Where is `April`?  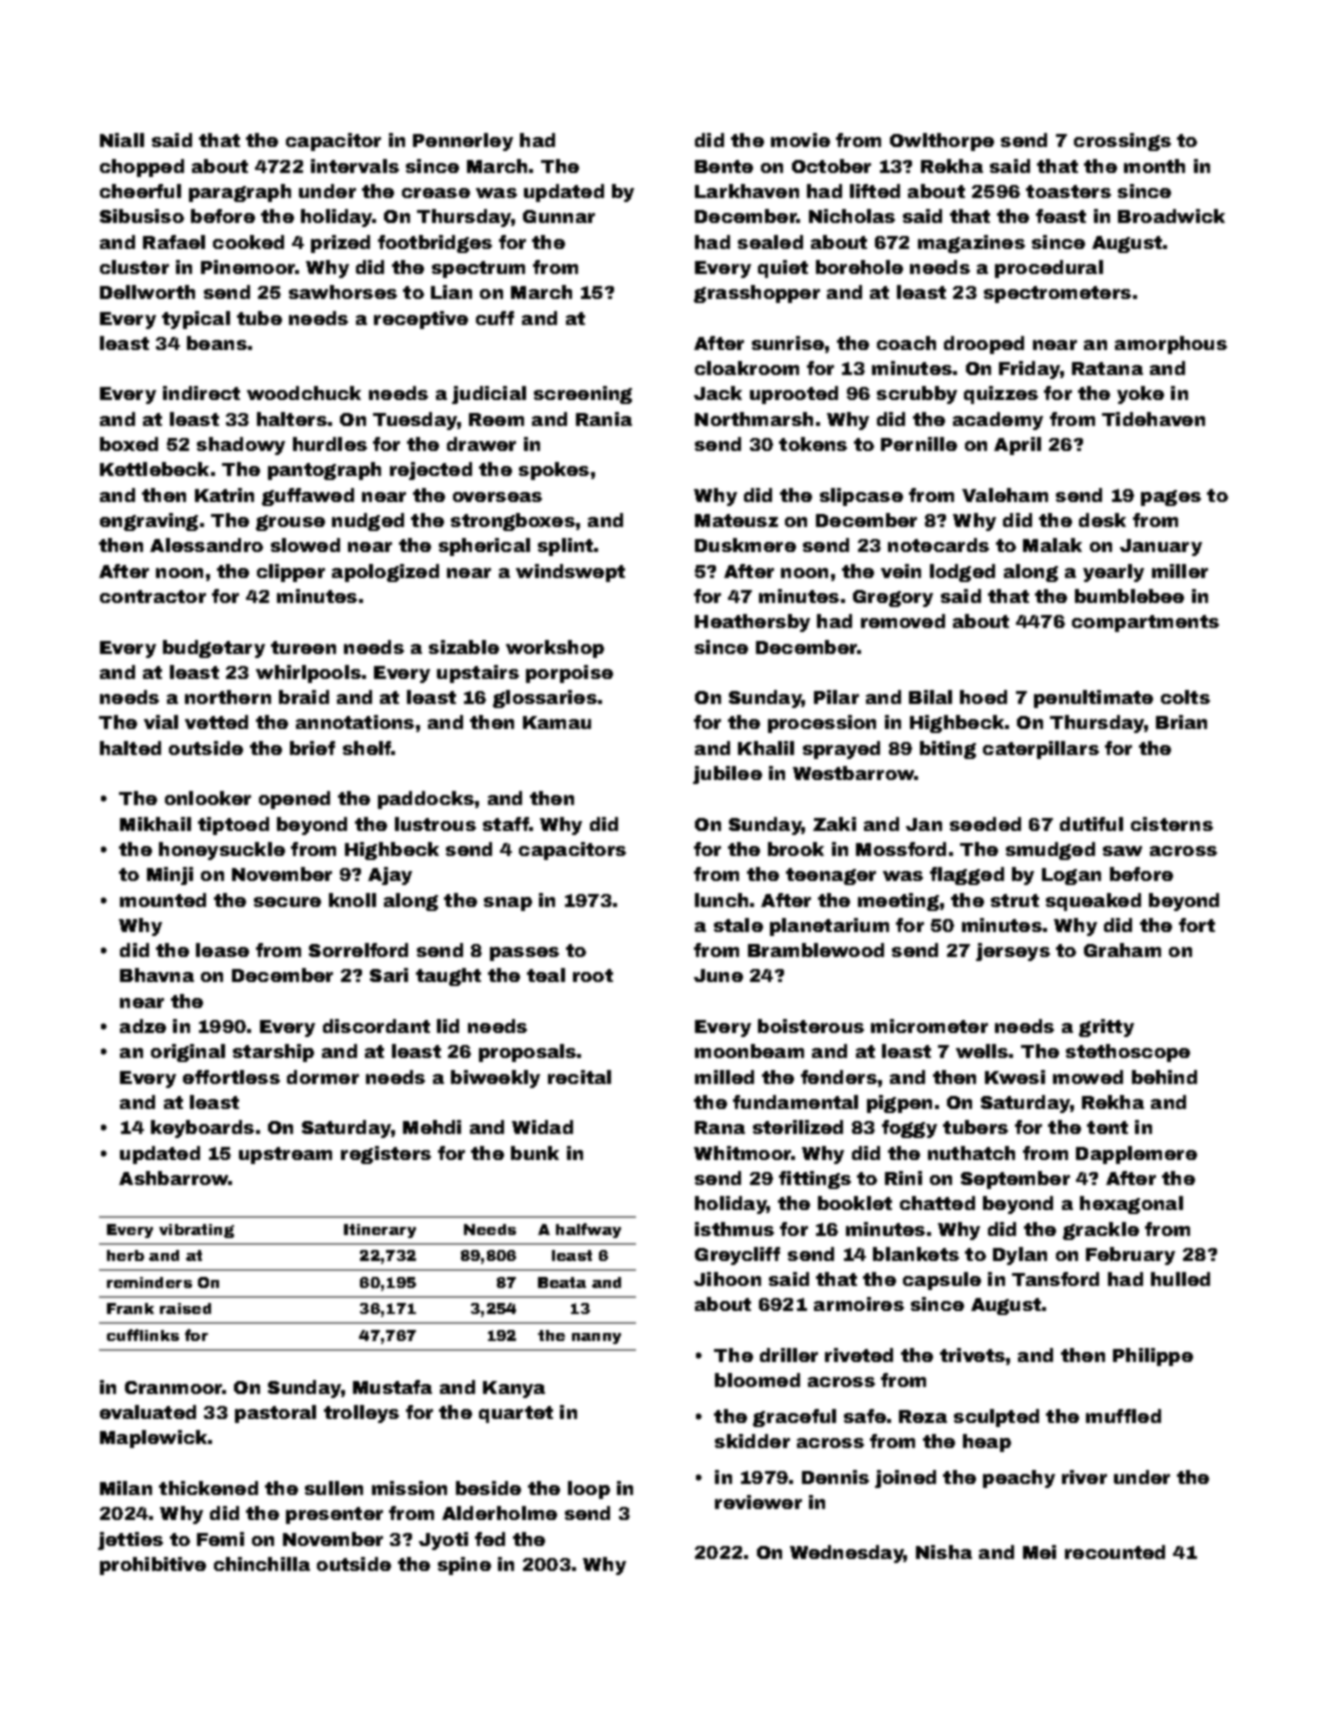
April is located at coordinates (1017, 446).
